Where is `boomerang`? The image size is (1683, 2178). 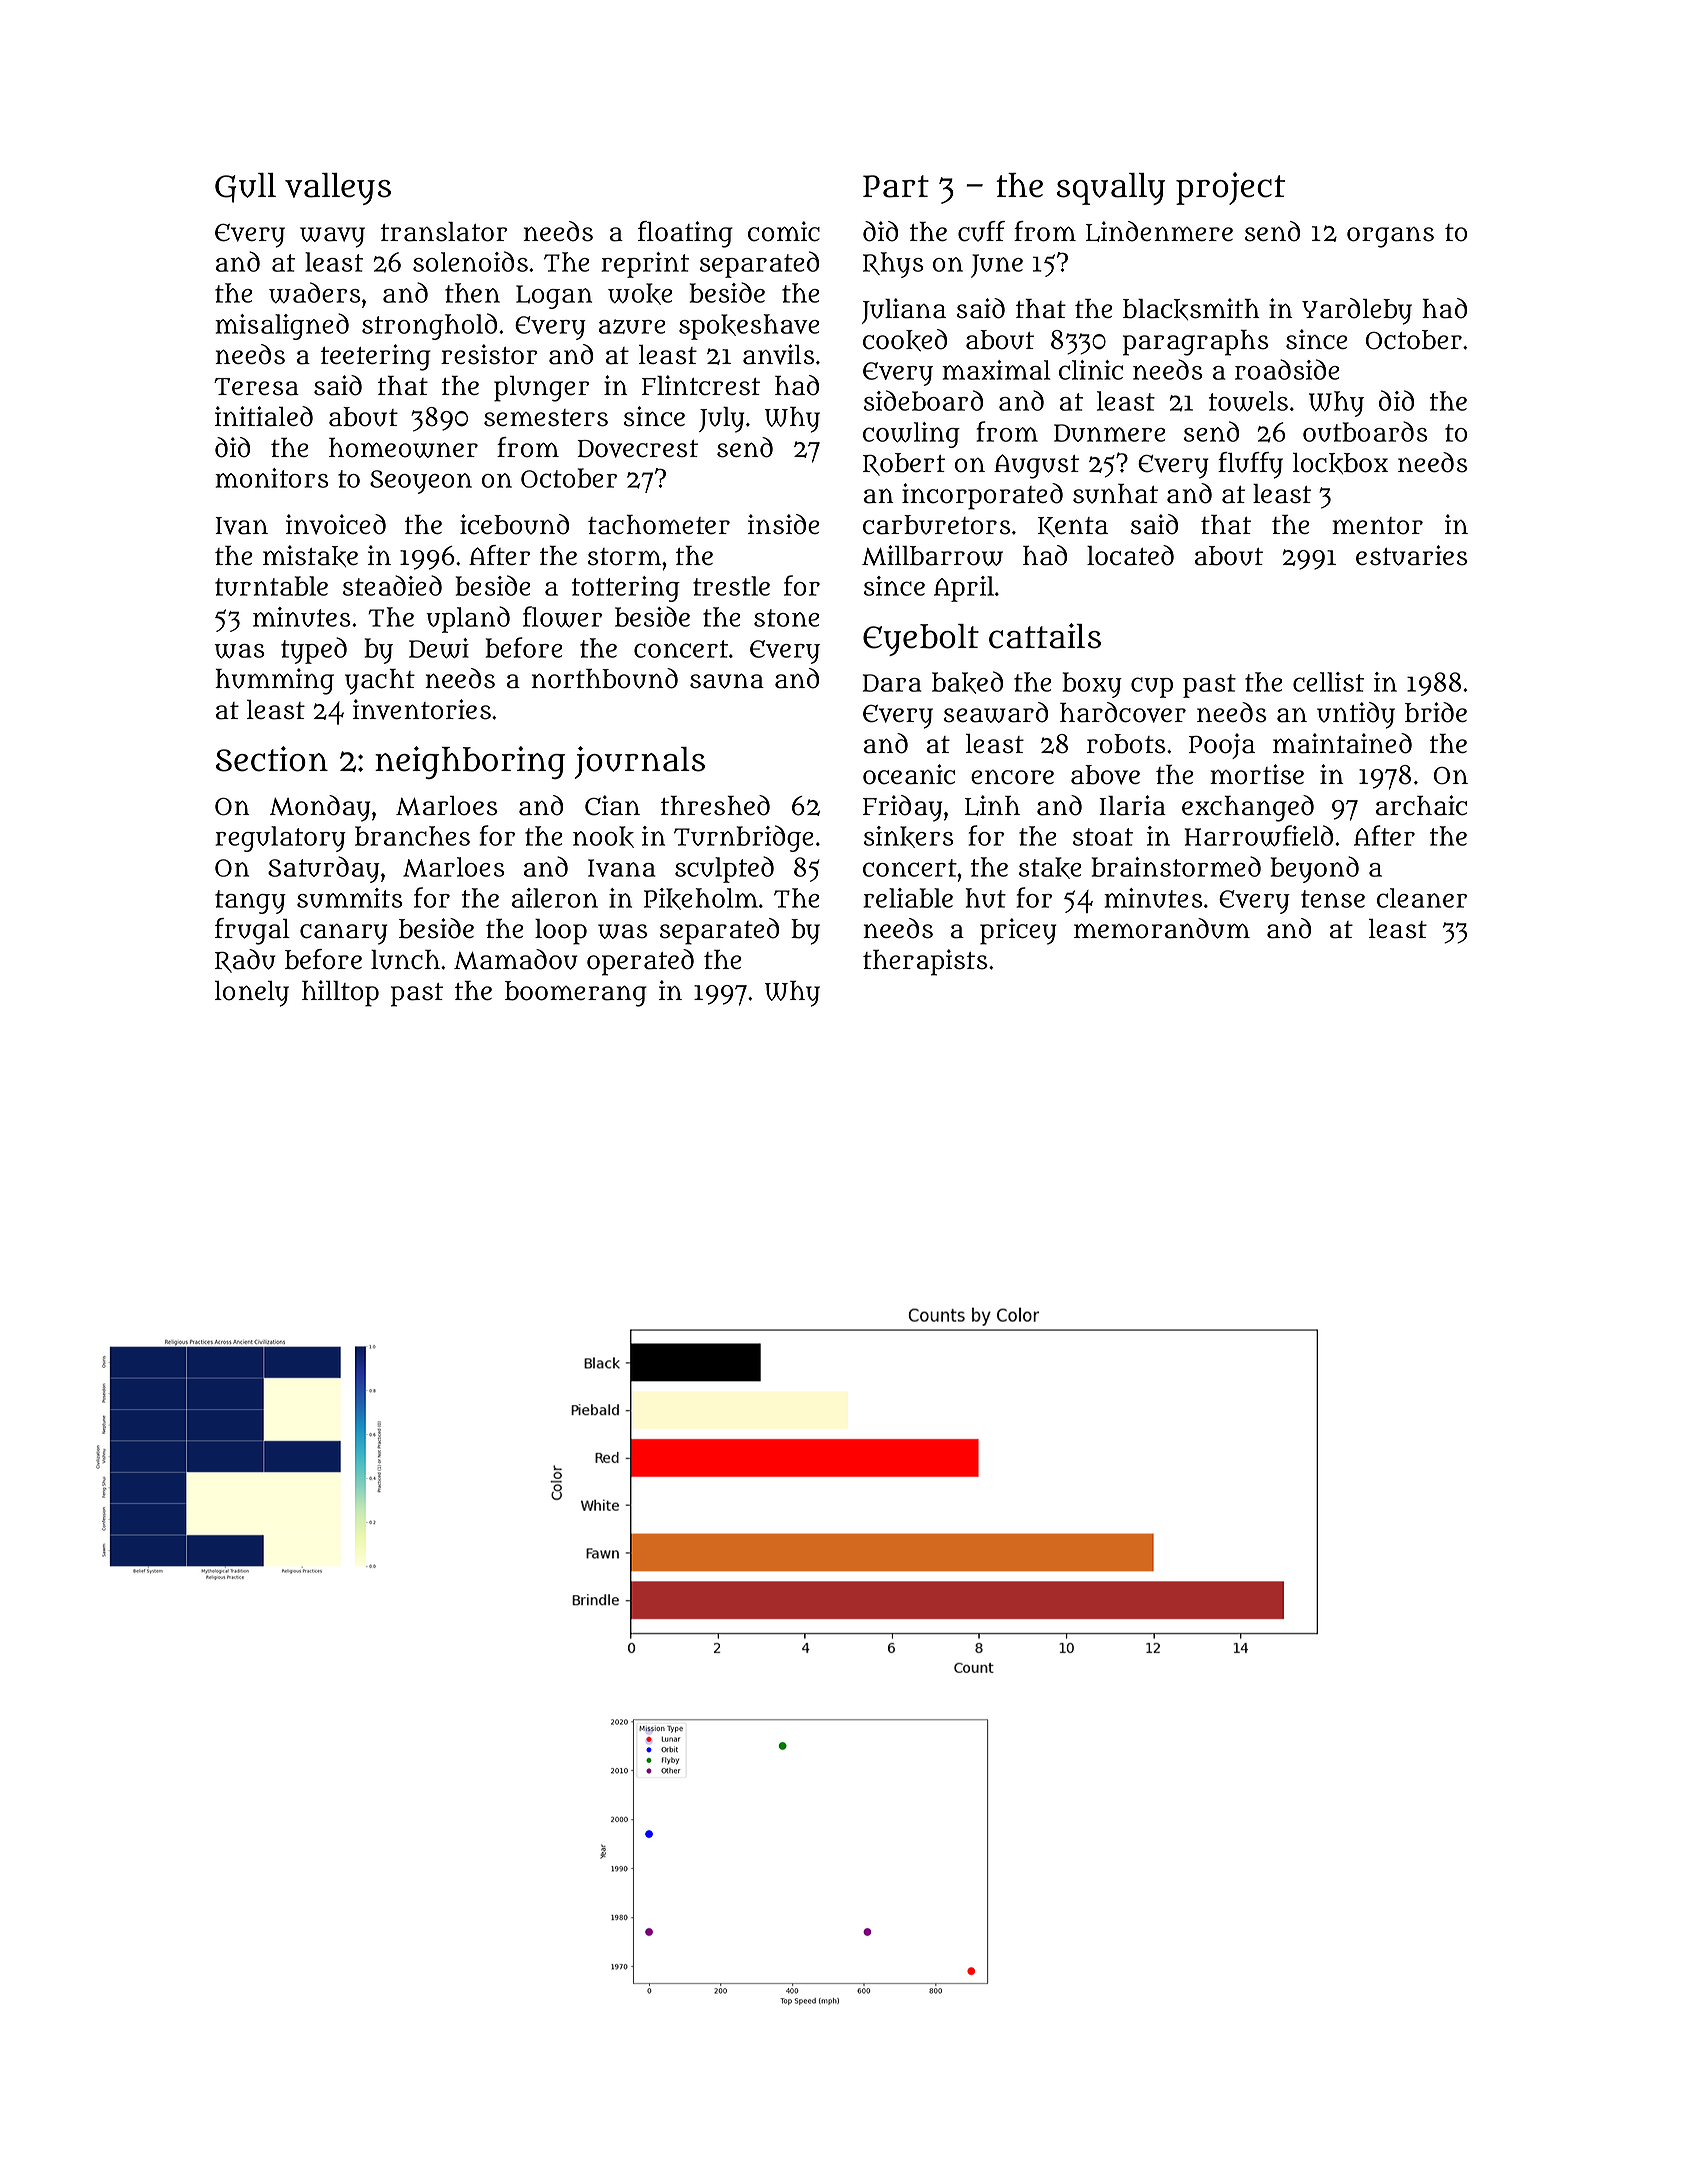 boomerang is located at coordinates (576, 994).
